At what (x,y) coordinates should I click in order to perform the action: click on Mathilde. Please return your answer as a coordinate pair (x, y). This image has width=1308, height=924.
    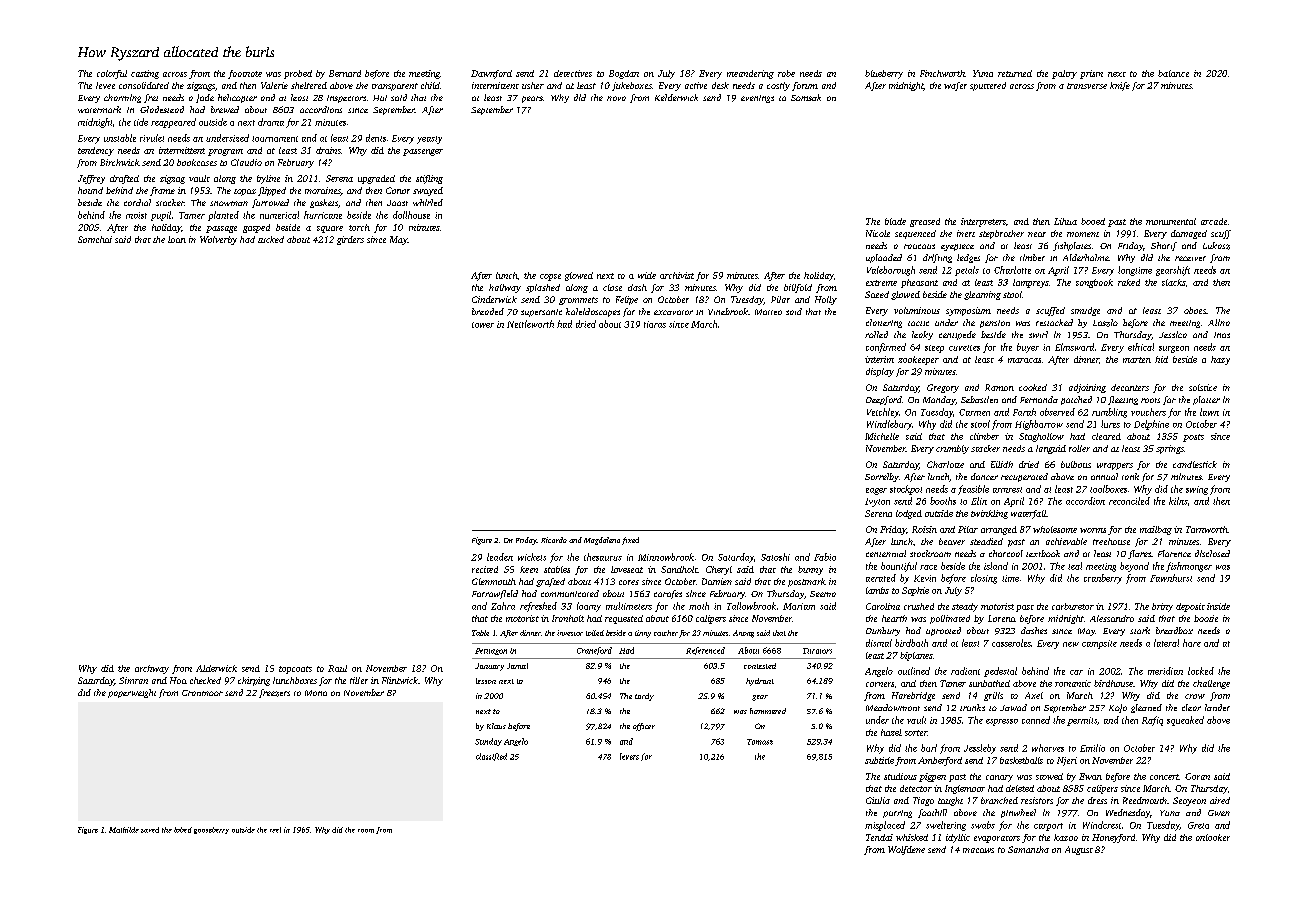
    Looking at the image, I should click on (124, 830).
